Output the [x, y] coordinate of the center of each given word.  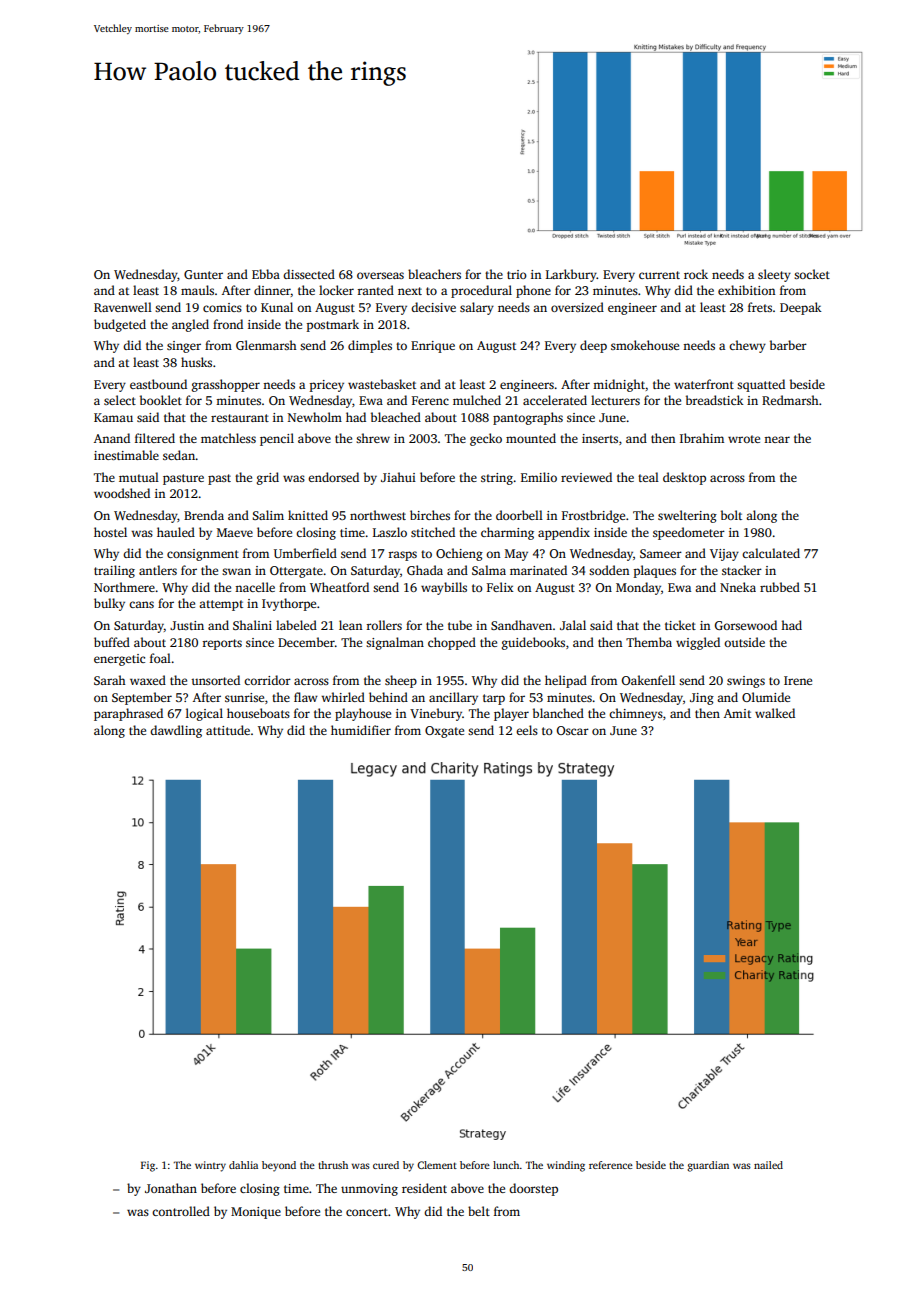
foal [160, 658]
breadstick [714, 400]
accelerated [555, 400]
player [511, 714]
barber [788, 345]
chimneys [636, 714]
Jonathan [171, 1188]
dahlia [243, 1165]
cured [386, 1165]
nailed [768, 1165]
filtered [155, 438]
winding [566, 1166]
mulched [477, 400]
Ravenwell [123, 307]
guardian [708, 1166]
